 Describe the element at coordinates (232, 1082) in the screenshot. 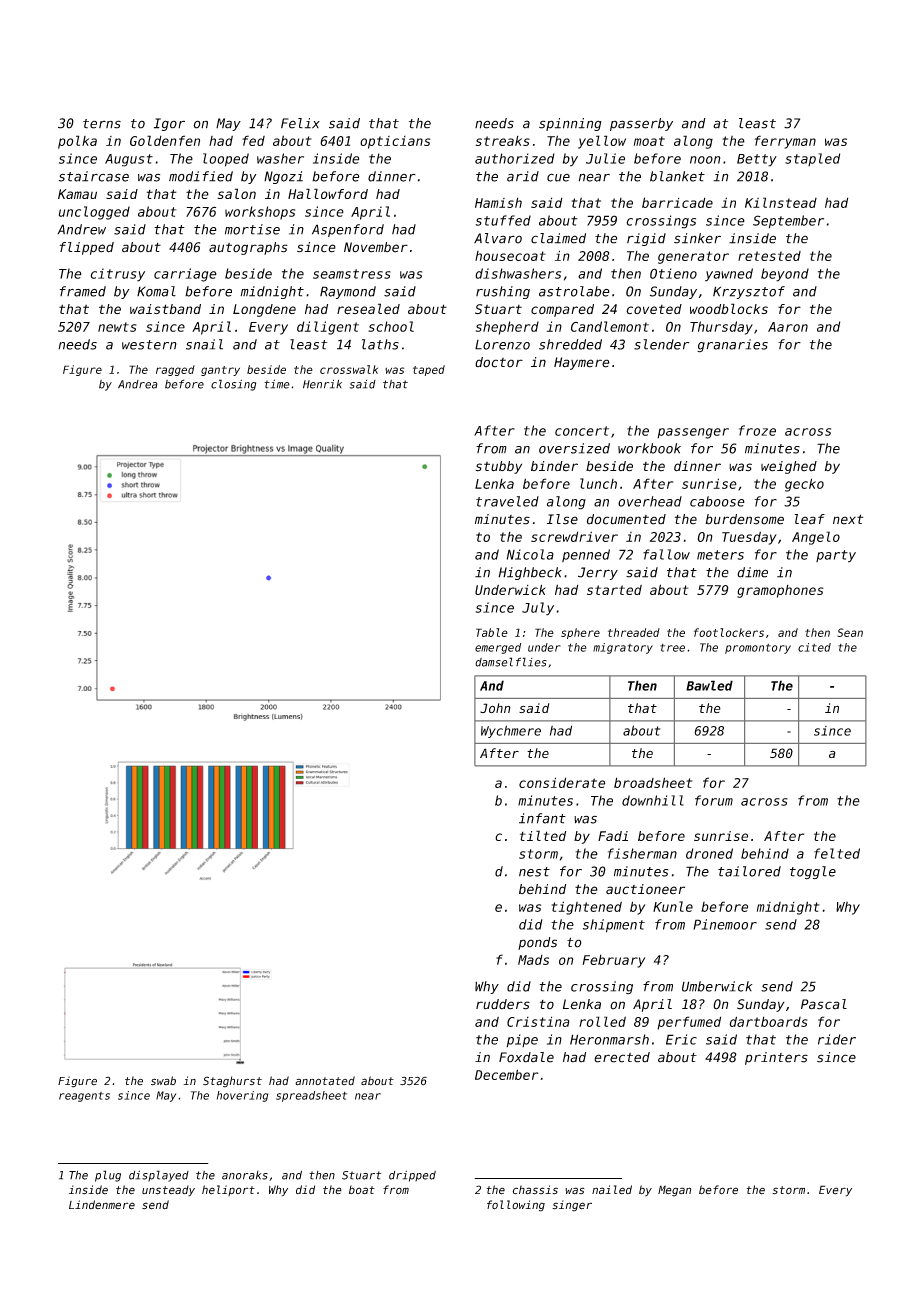

I see `Staghurst` at that location.
